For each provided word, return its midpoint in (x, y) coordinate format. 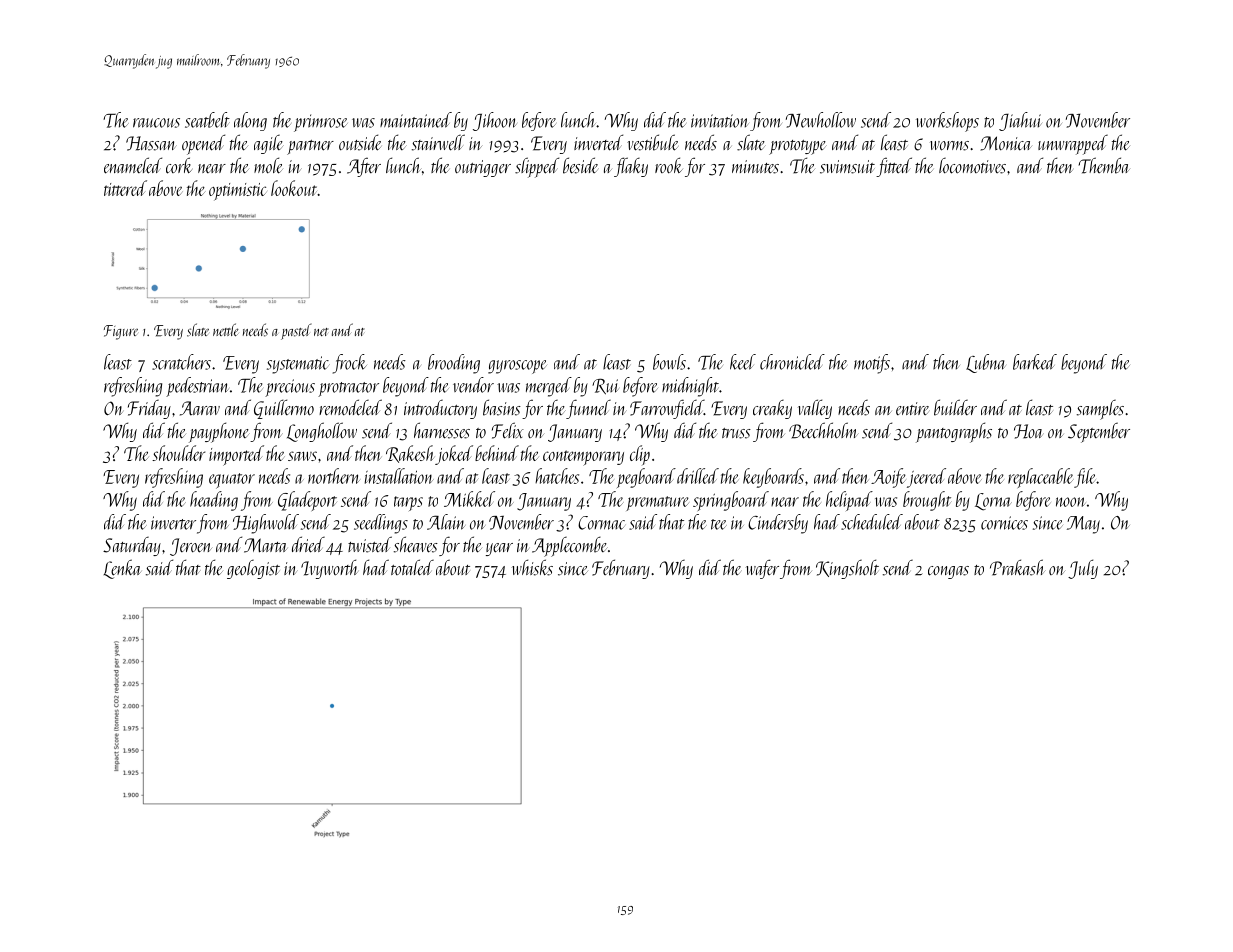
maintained (416, 120)
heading (214, 501)
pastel (296, 331)
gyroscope (517, 367)
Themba (1104, 165)
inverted (598, 142)
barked (1035, 362)
